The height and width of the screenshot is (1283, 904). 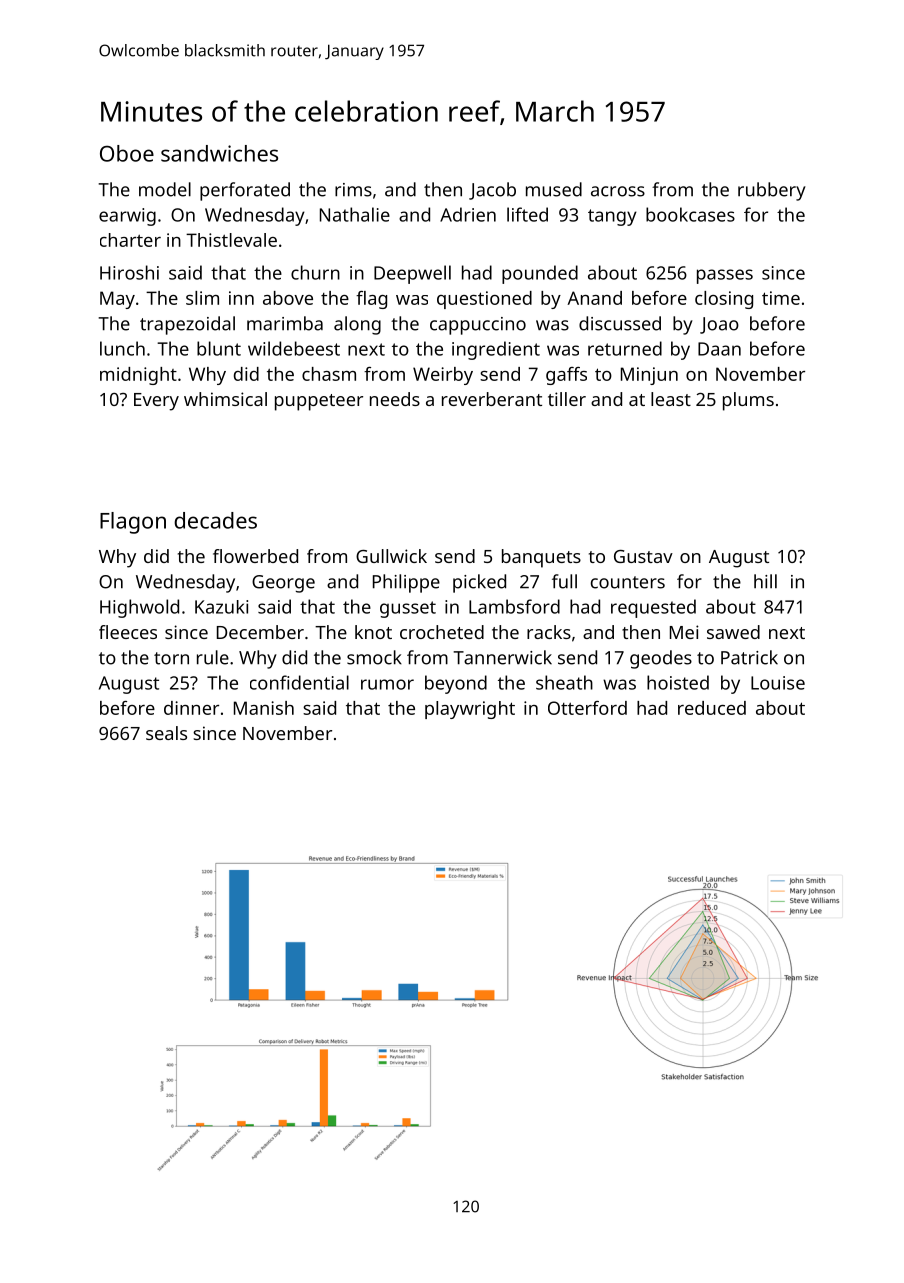 I want to click on Otterford, so click(x=587, y=708).
